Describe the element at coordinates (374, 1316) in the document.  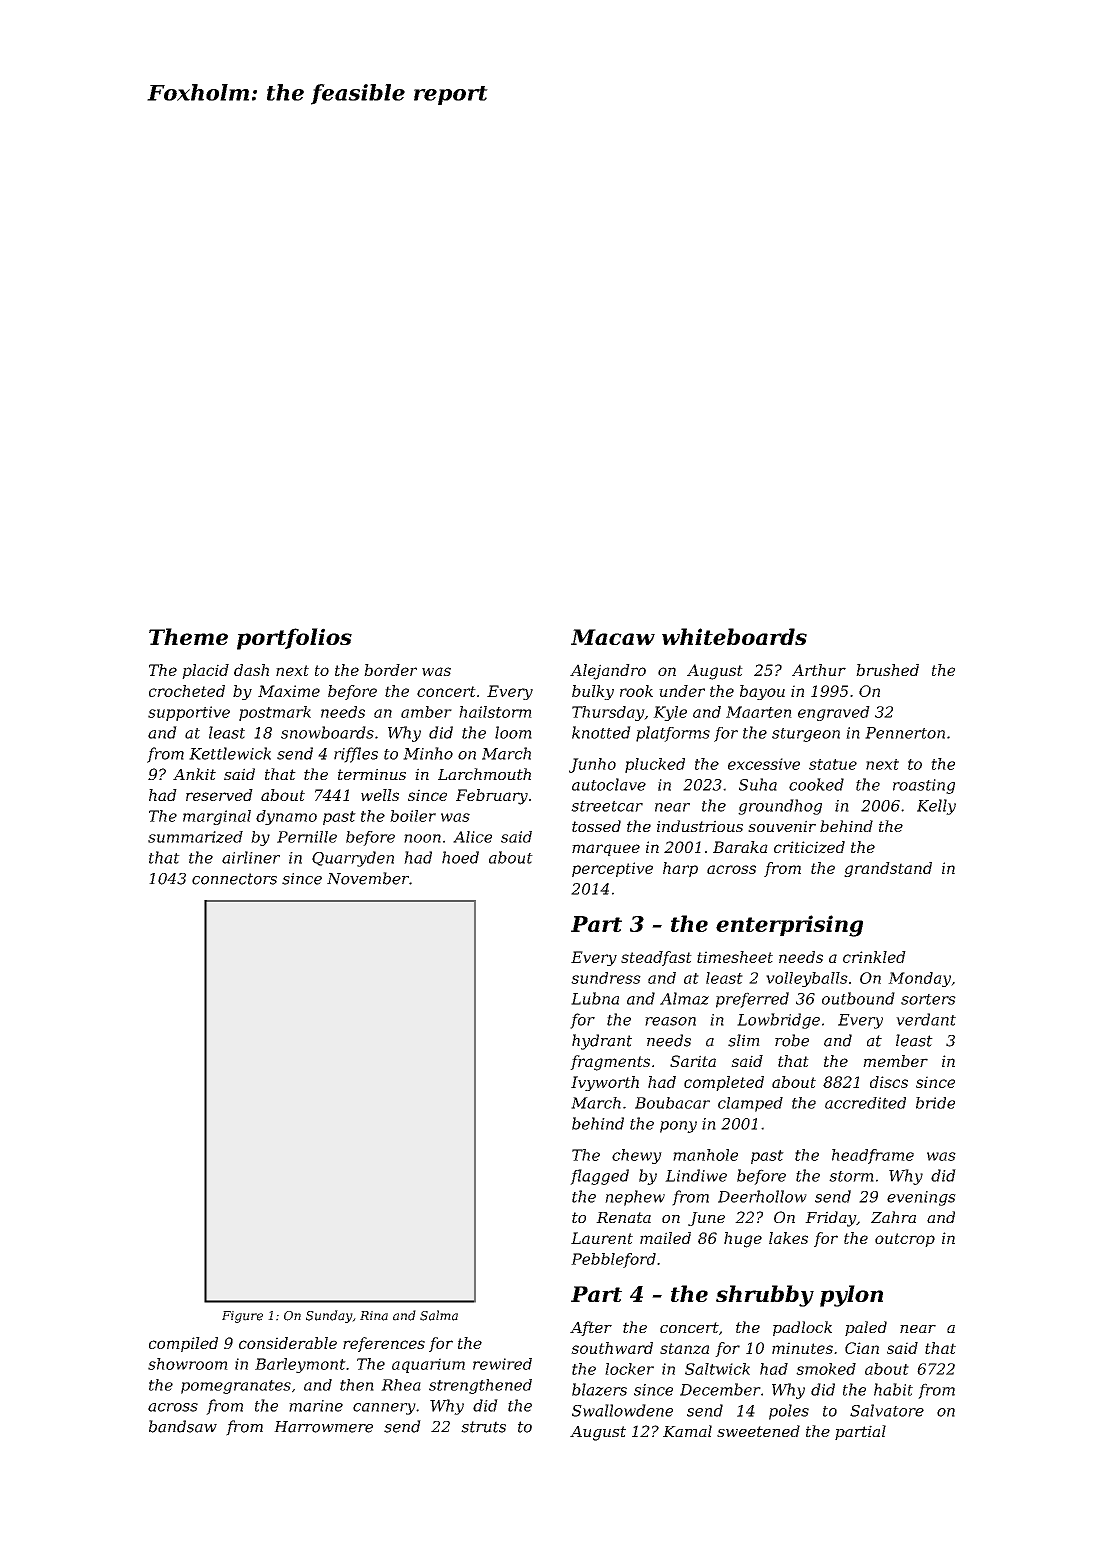
I see `Rina` at that location.
